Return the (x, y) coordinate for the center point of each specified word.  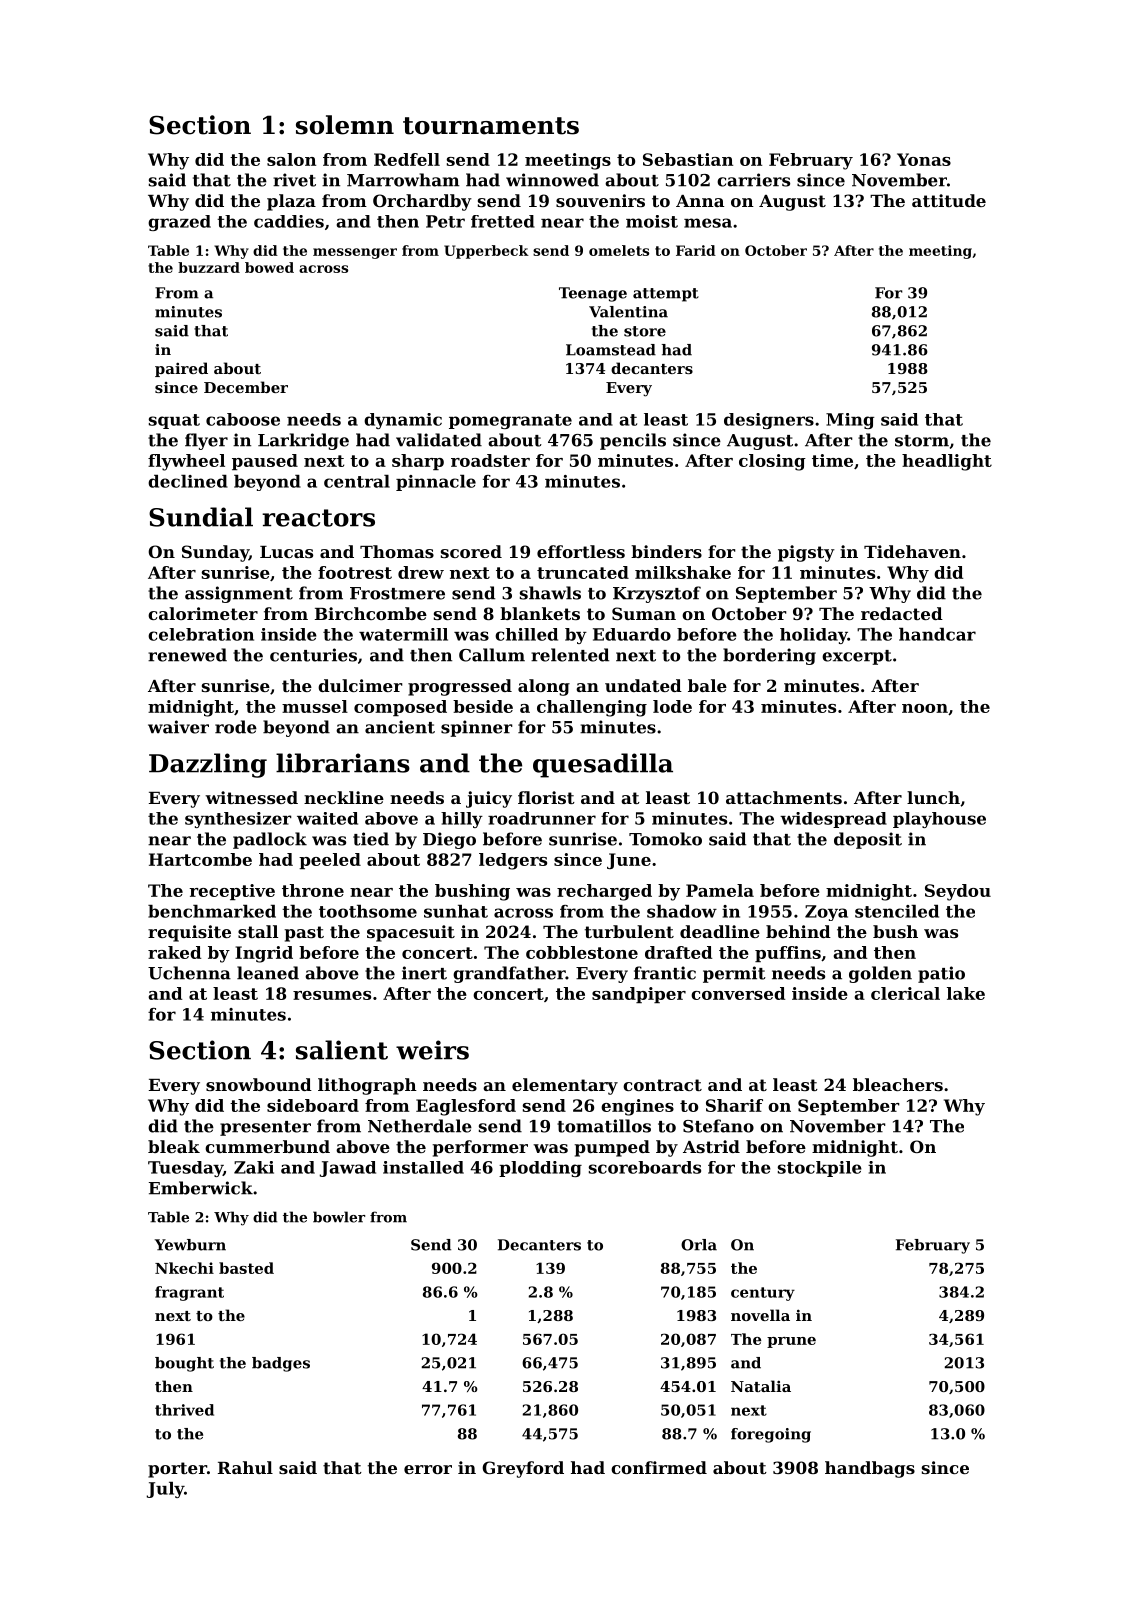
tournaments (491, 126)
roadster (490, 460)
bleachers (898, 1084)
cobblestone (582, 952)
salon (291, 159)
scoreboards (645, 1167)
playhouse (939, 820)
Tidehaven (912, 551)
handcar (937, 634)
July (165, 1490)
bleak (174, 1146)
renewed (187, 655)
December (246, 387)
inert (424, 973)
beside (483, 706)
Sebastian (688, 159)
